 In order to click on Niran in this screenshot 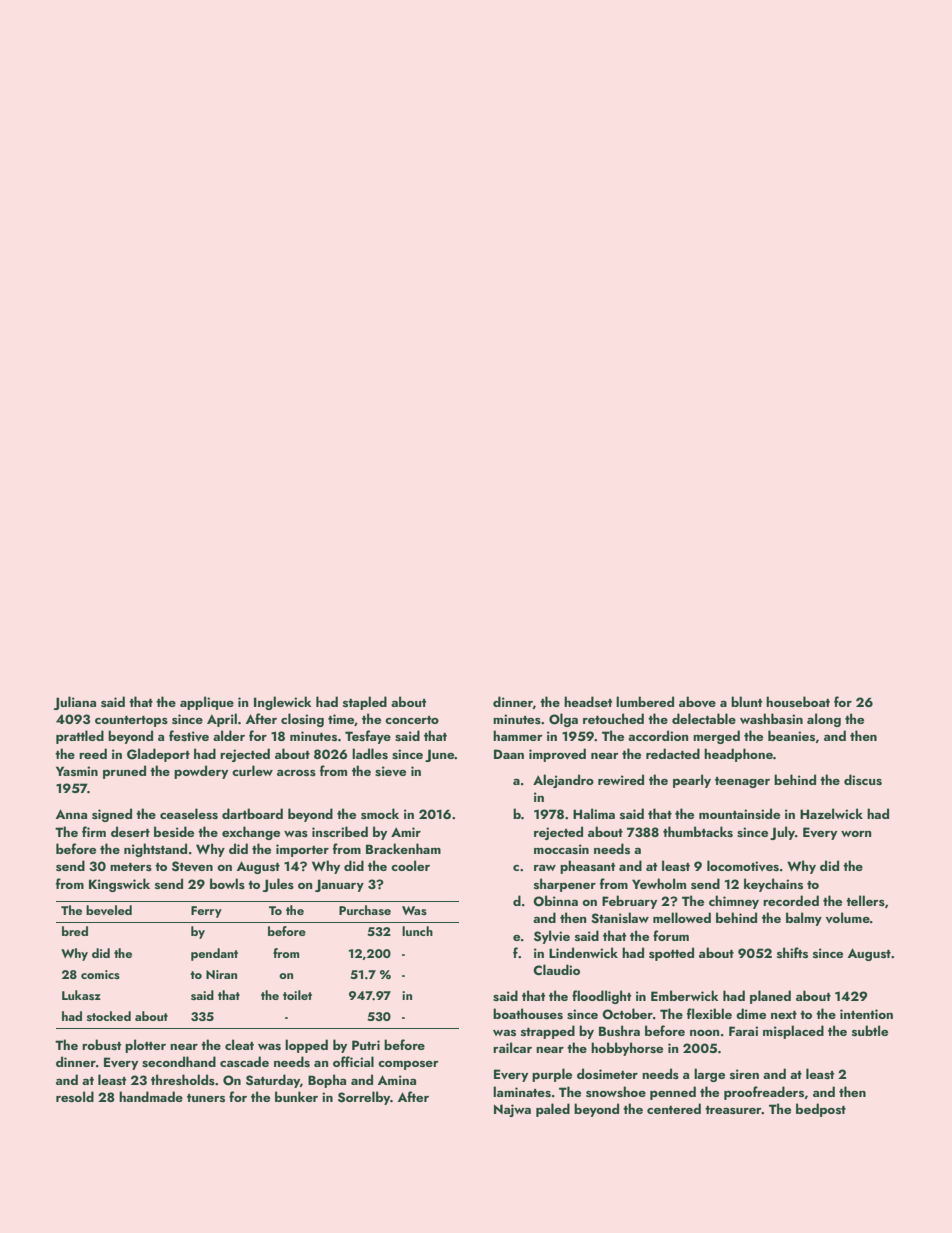, I will do `click(221, 974)`.
